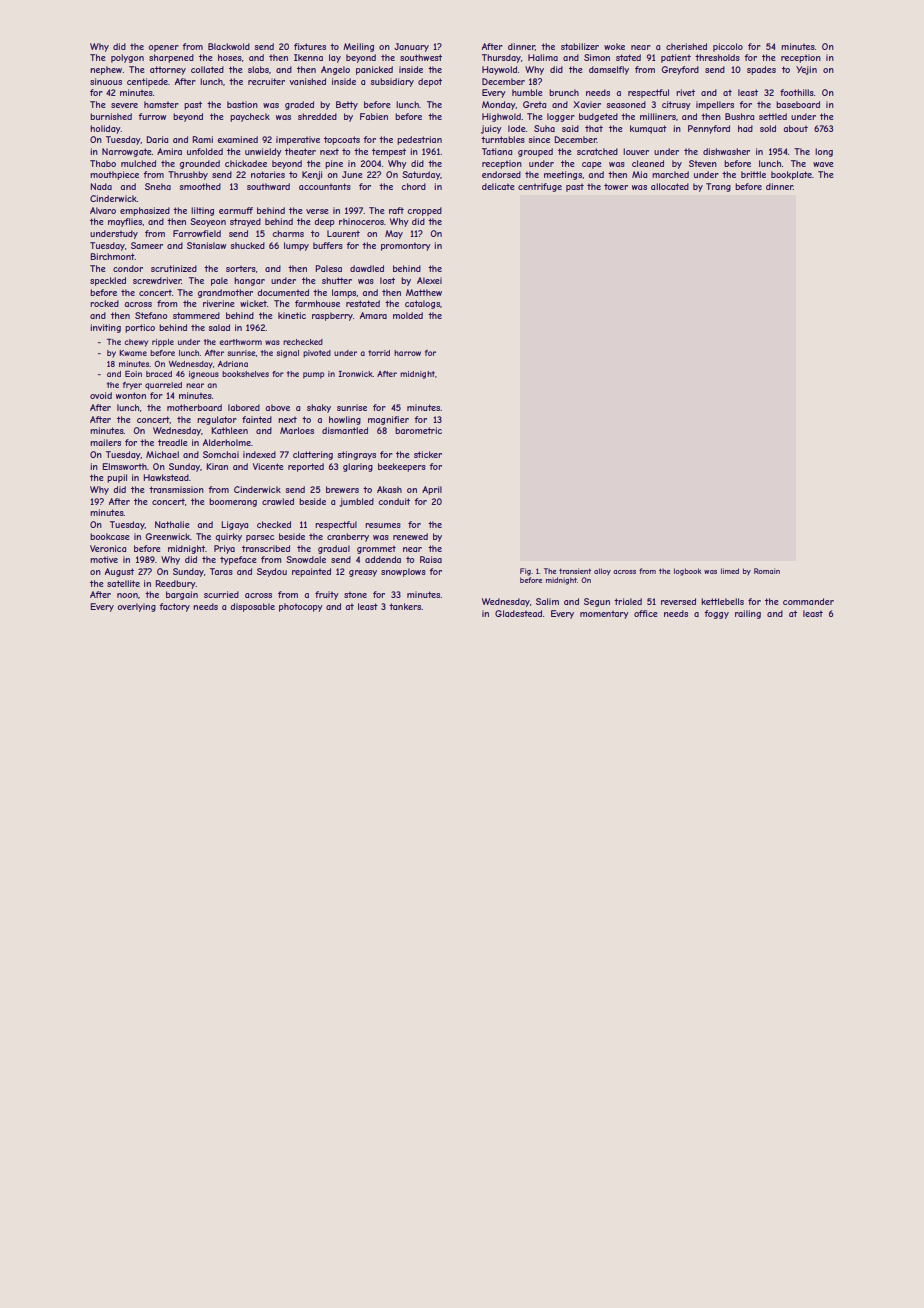 The width and height of the screenshot is (924, 1308). What do you see at coordinates (717, 57) in the screenshot?
I see `thresholds` at bounding box center [717, 57].
